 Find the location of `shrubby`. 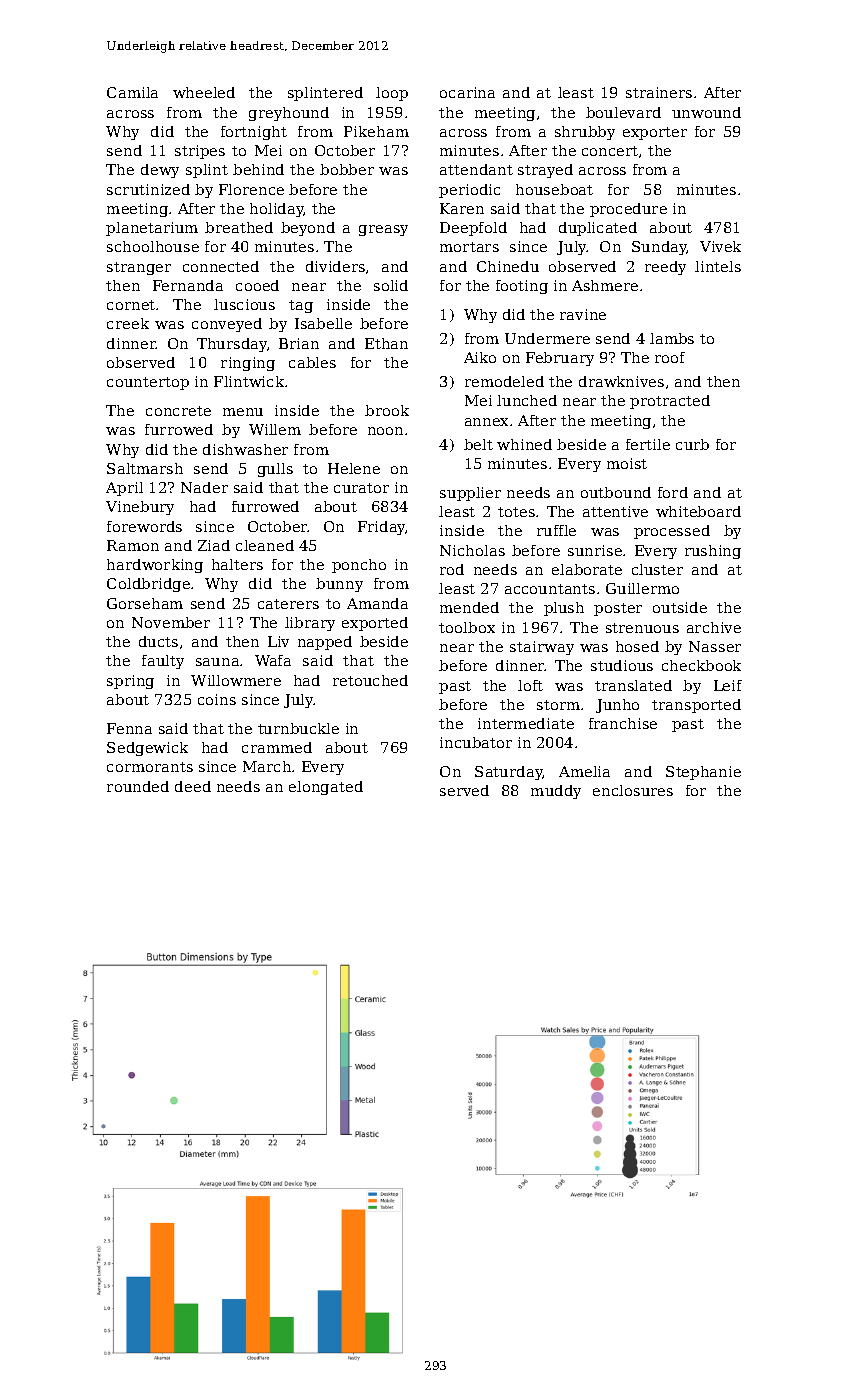

shrubby is located at coordinates (585, 133).
